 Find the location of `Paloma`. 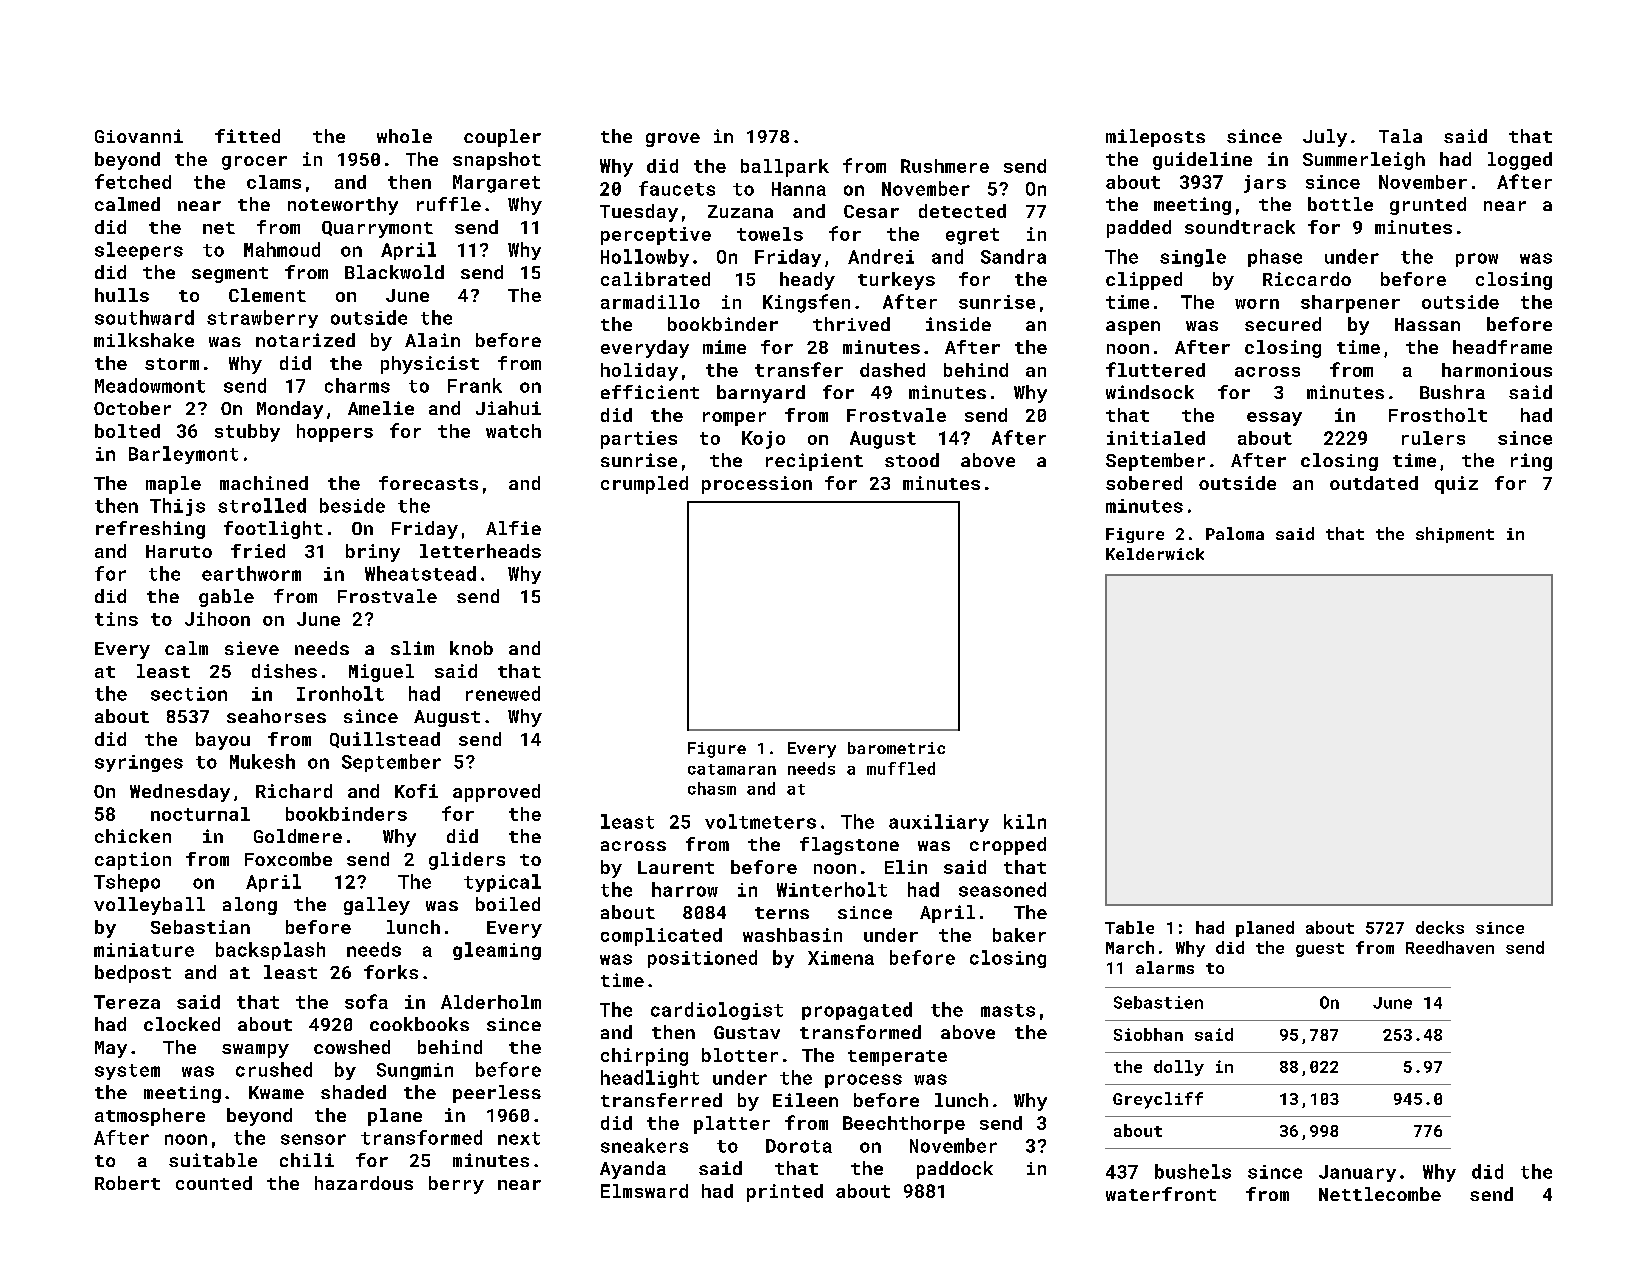

Paloma is located at coordinates (1235, 533).
